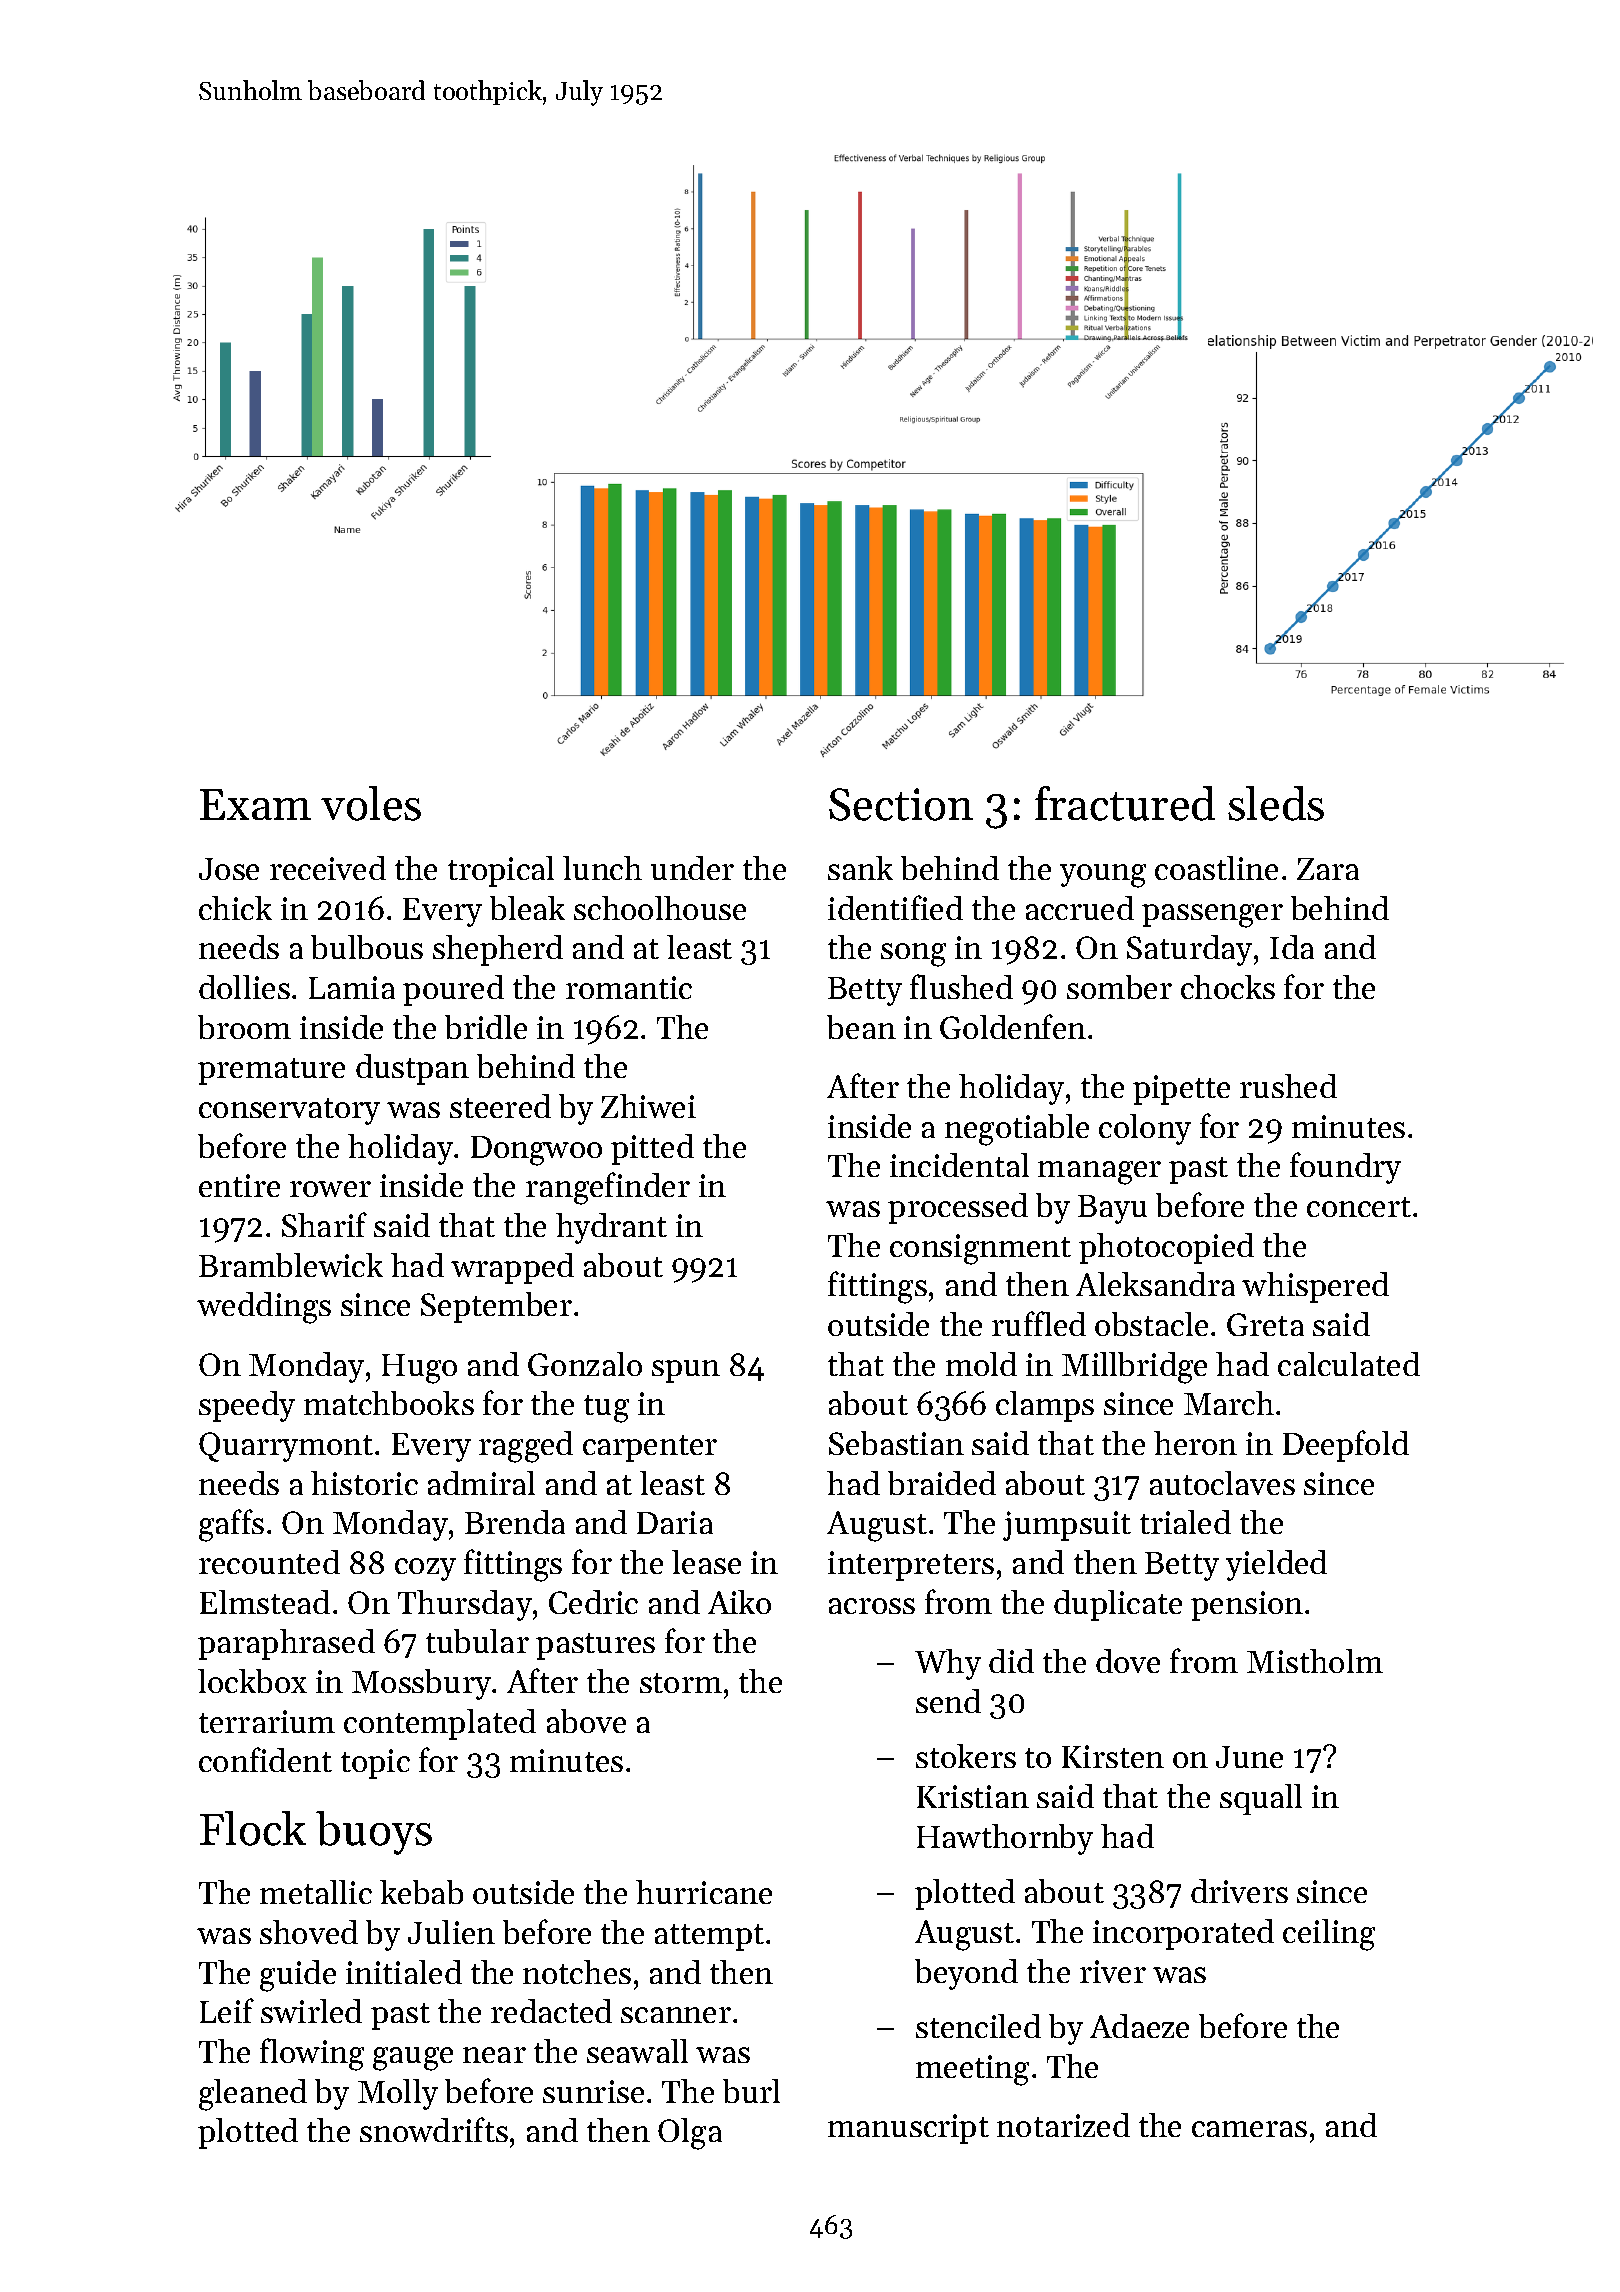  What do you see at coordinates (255, 804) in the document?
I see `Exam` at bounding box center [255, 804].
